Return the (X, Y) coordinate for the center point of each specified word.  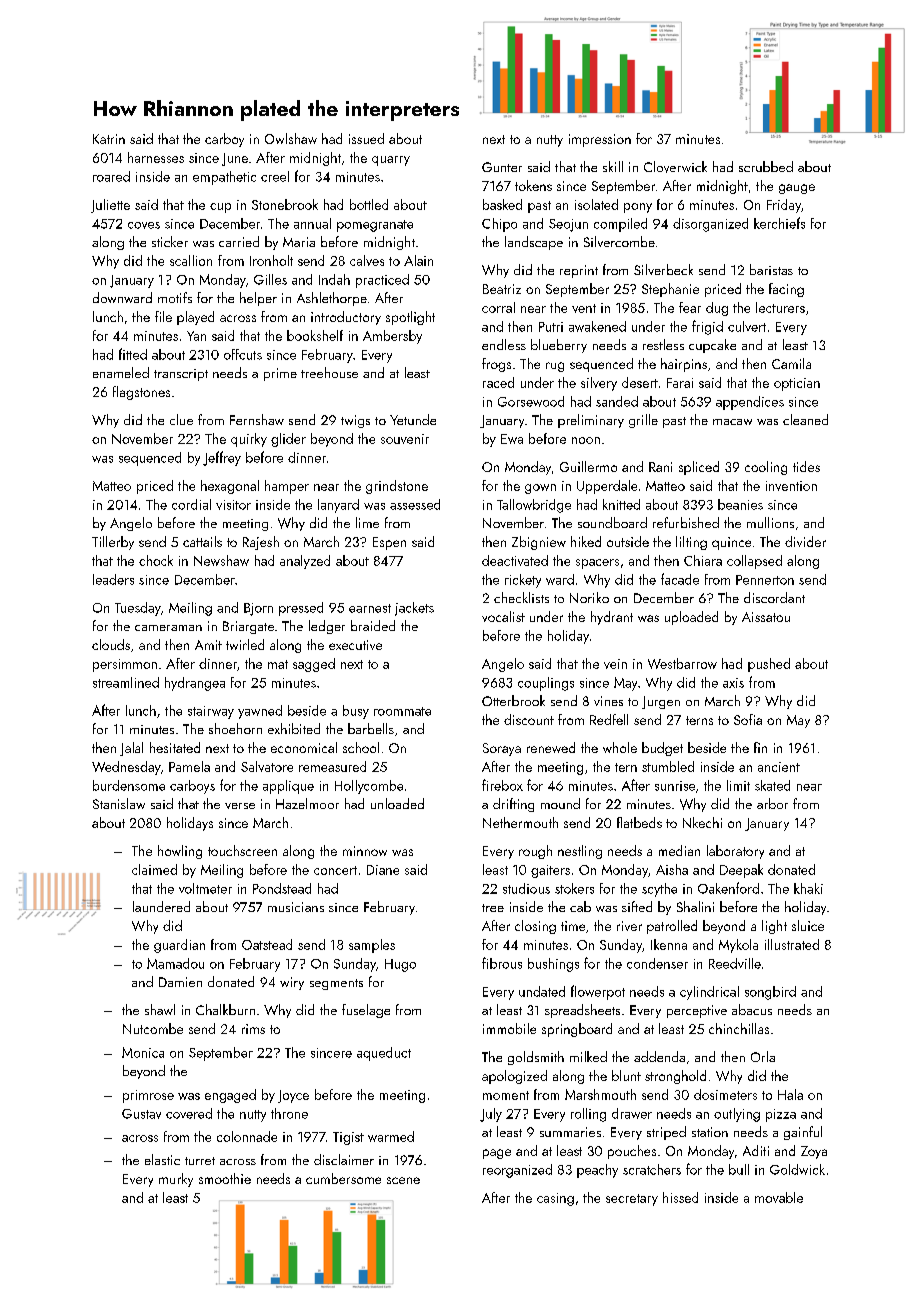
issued (366, 138)
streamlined (126, 682)
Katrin (109, 139)
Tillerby (113, 543)
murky (176, 1180)
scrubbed (766, 166)
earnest (370, 608)
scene (403, 1180)
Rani (660, 467)
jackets (414, 609)
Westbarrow (682, 663)
